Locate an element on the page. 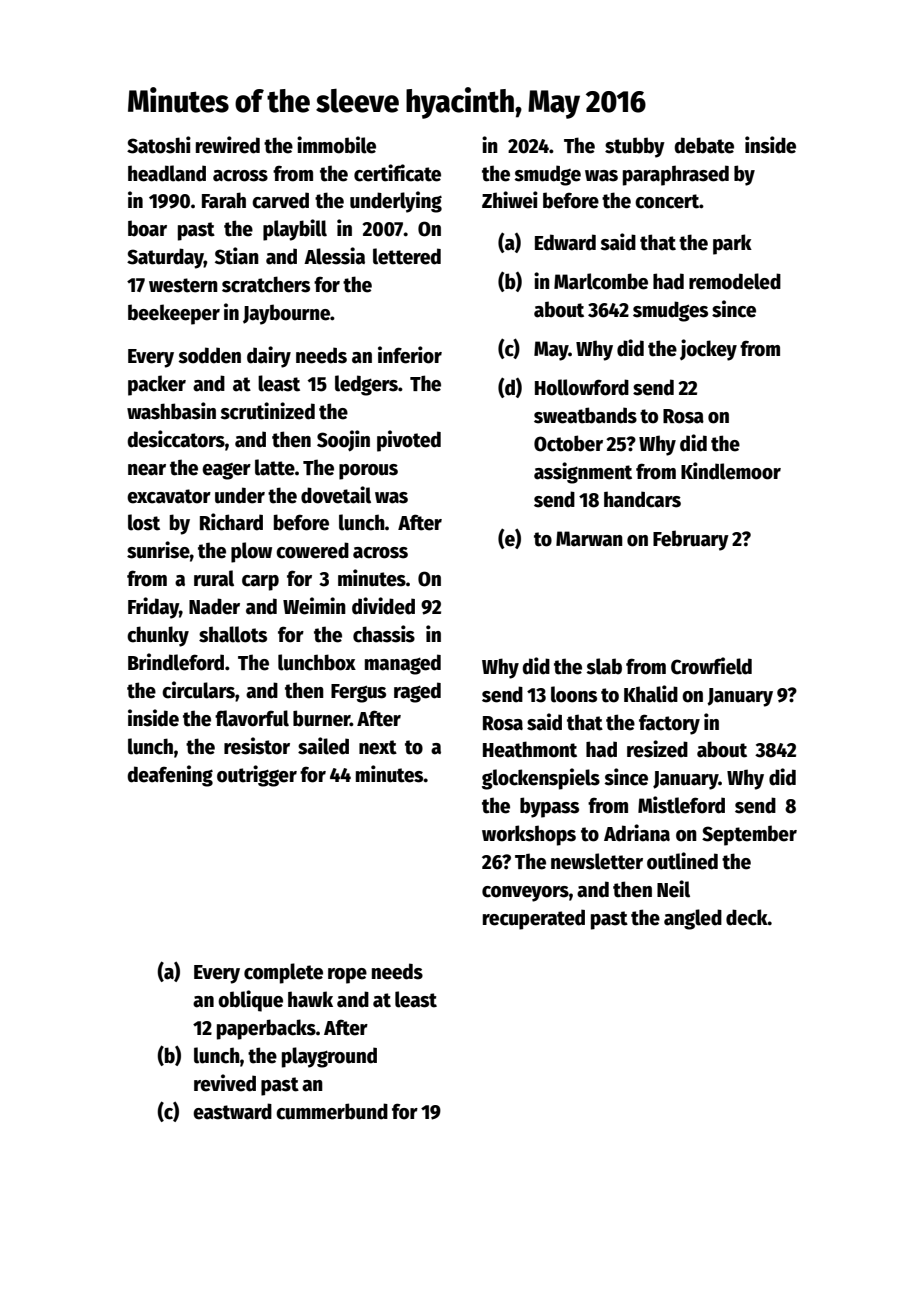  Marlcombe is located at coordinates (601, 281).
